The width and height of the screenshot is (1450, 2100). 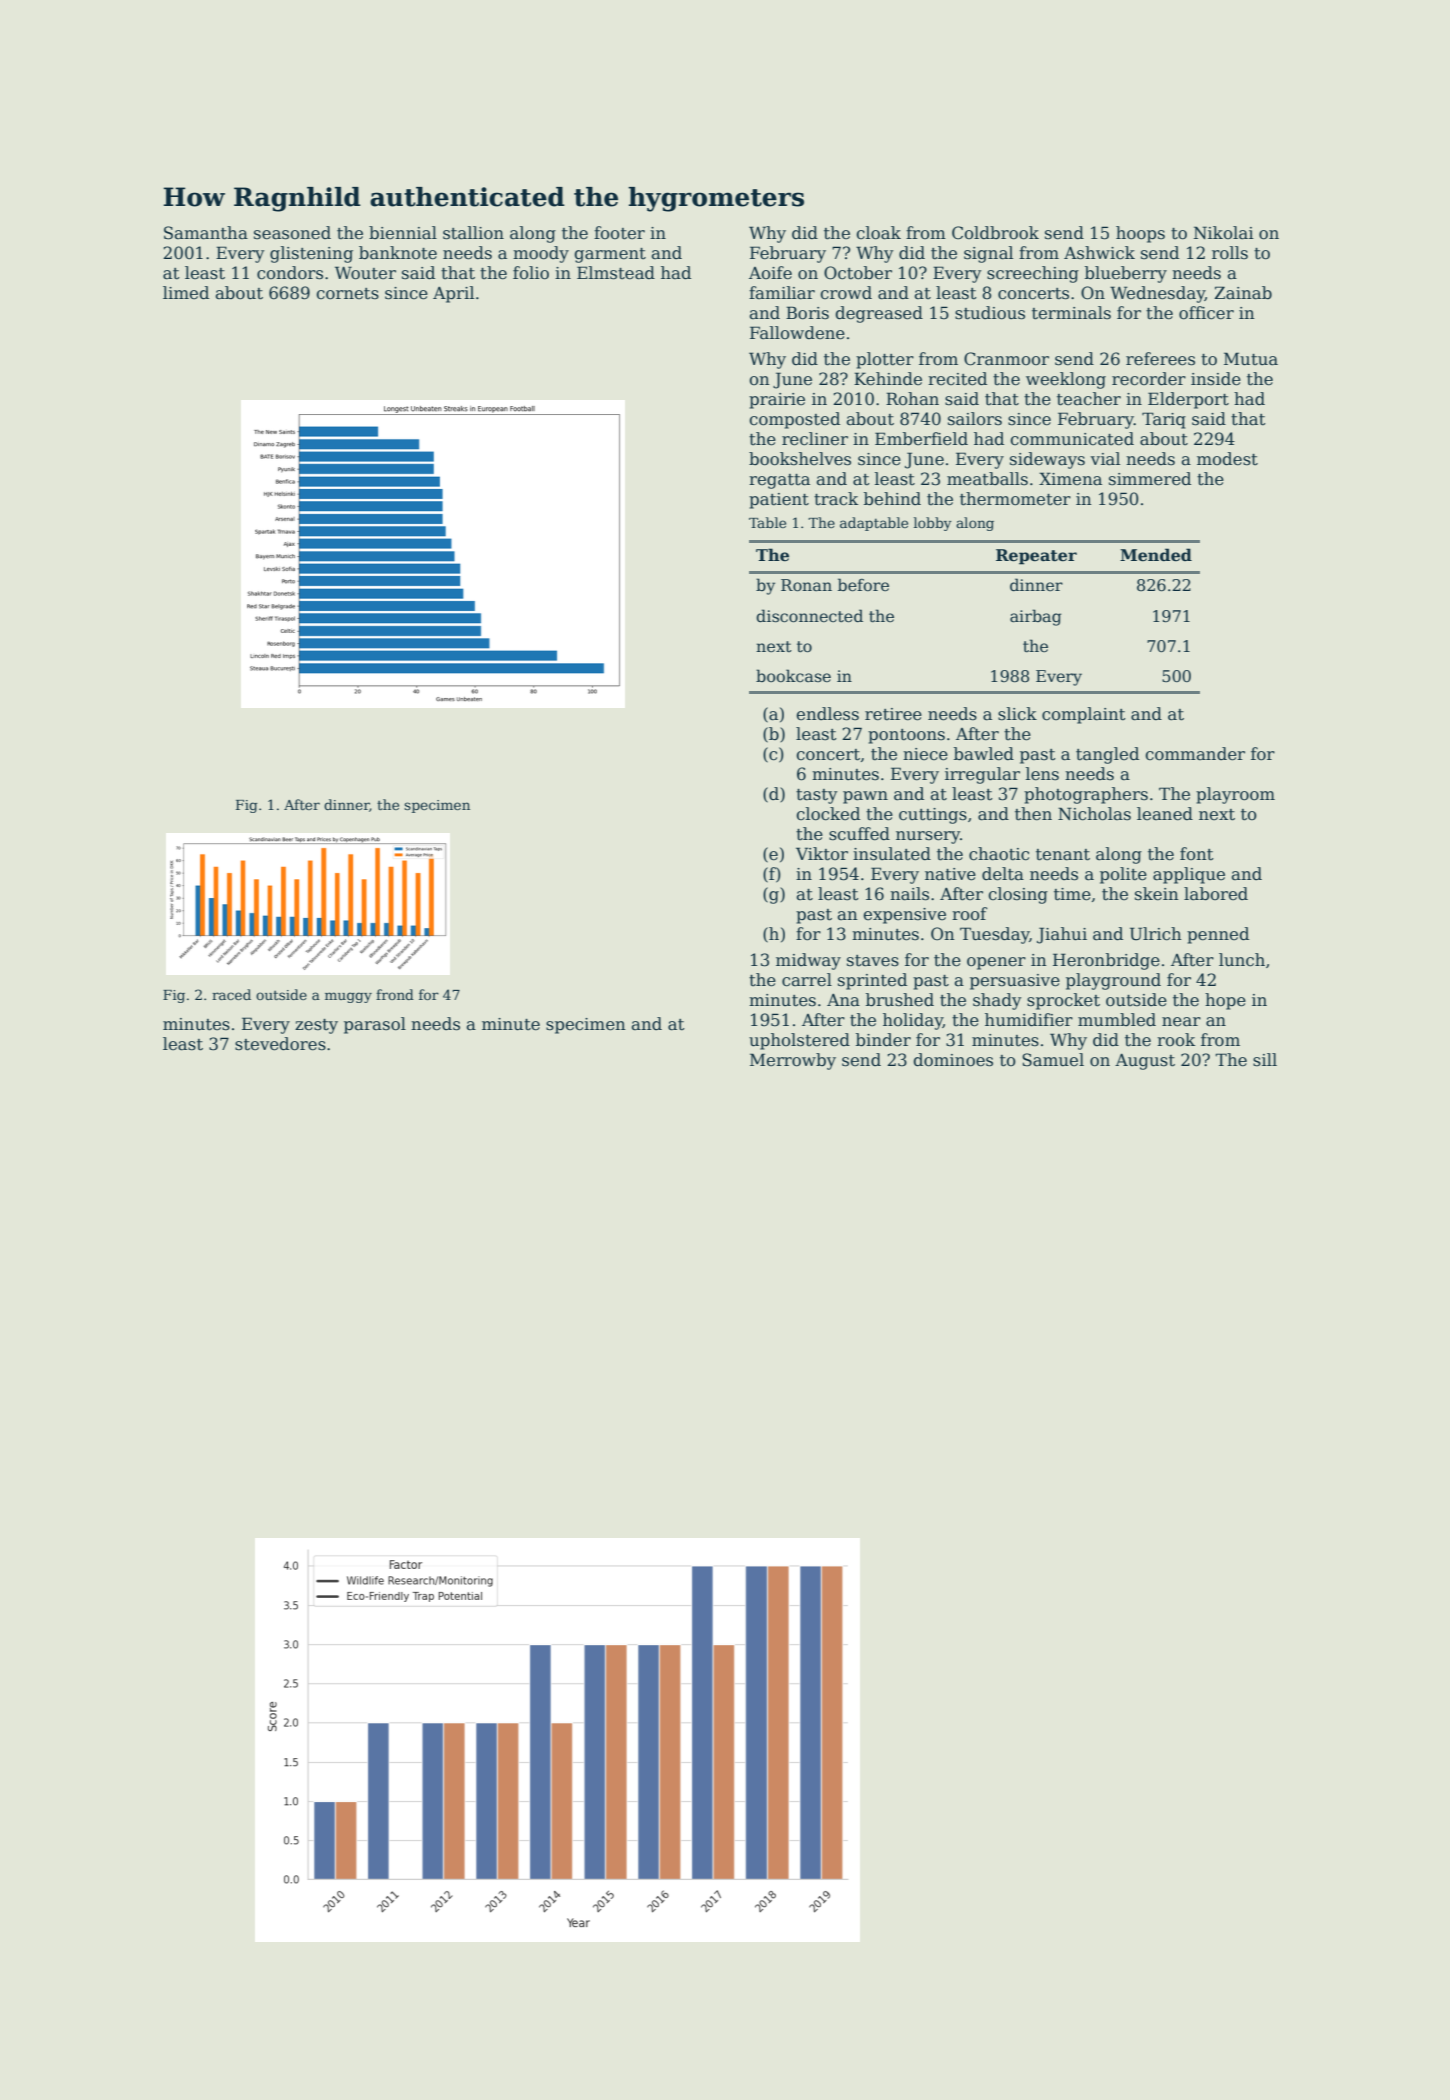 What do you see at coordinates (793, 675) in the screenshot?
I see `bookcase` at bounding box center [793, 675].
